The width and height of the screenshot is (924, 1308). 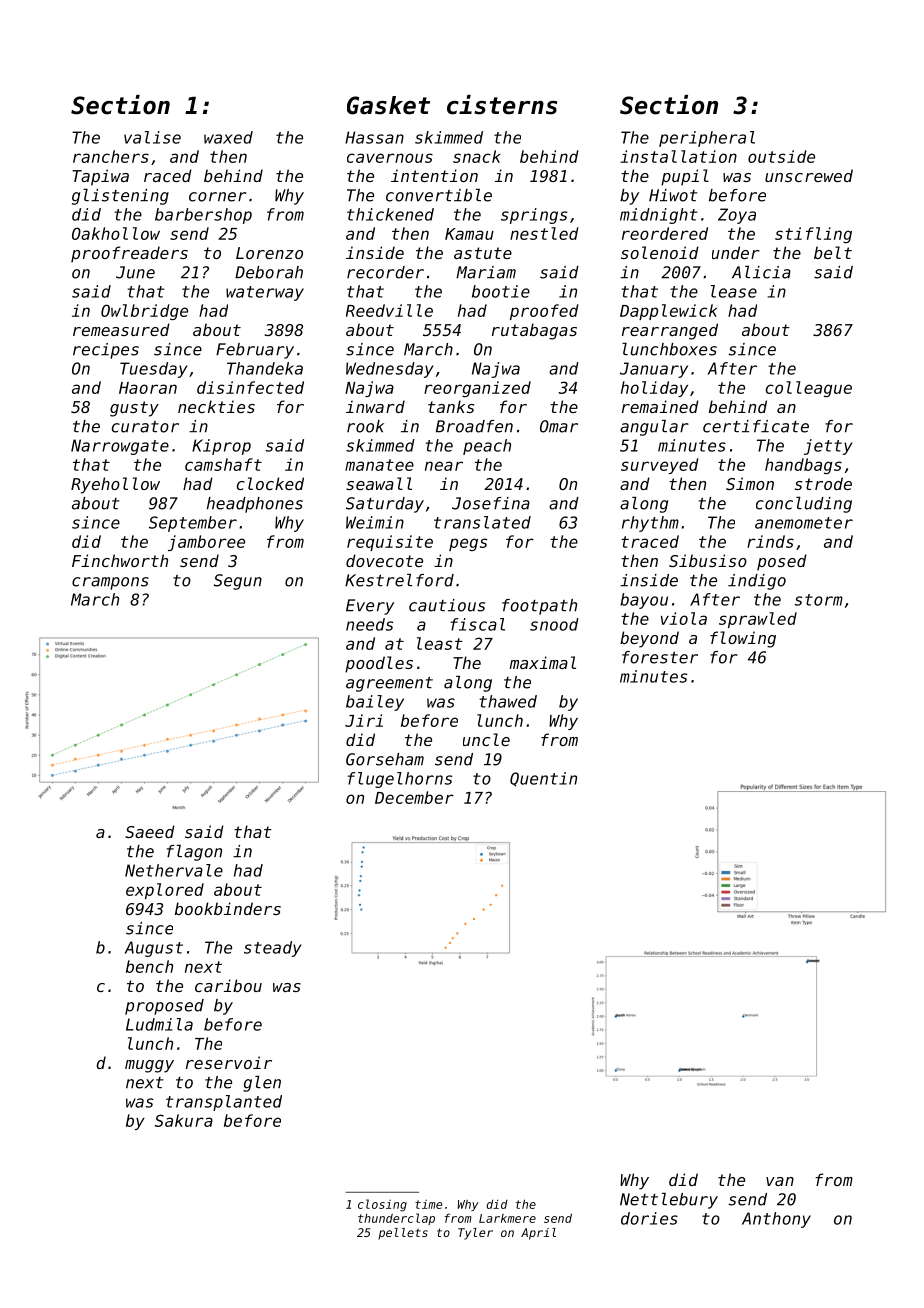 What do you see at coordinates (129, 254) in the screenshot?
I see `proofreaders` at bounding box center [129, 254].
